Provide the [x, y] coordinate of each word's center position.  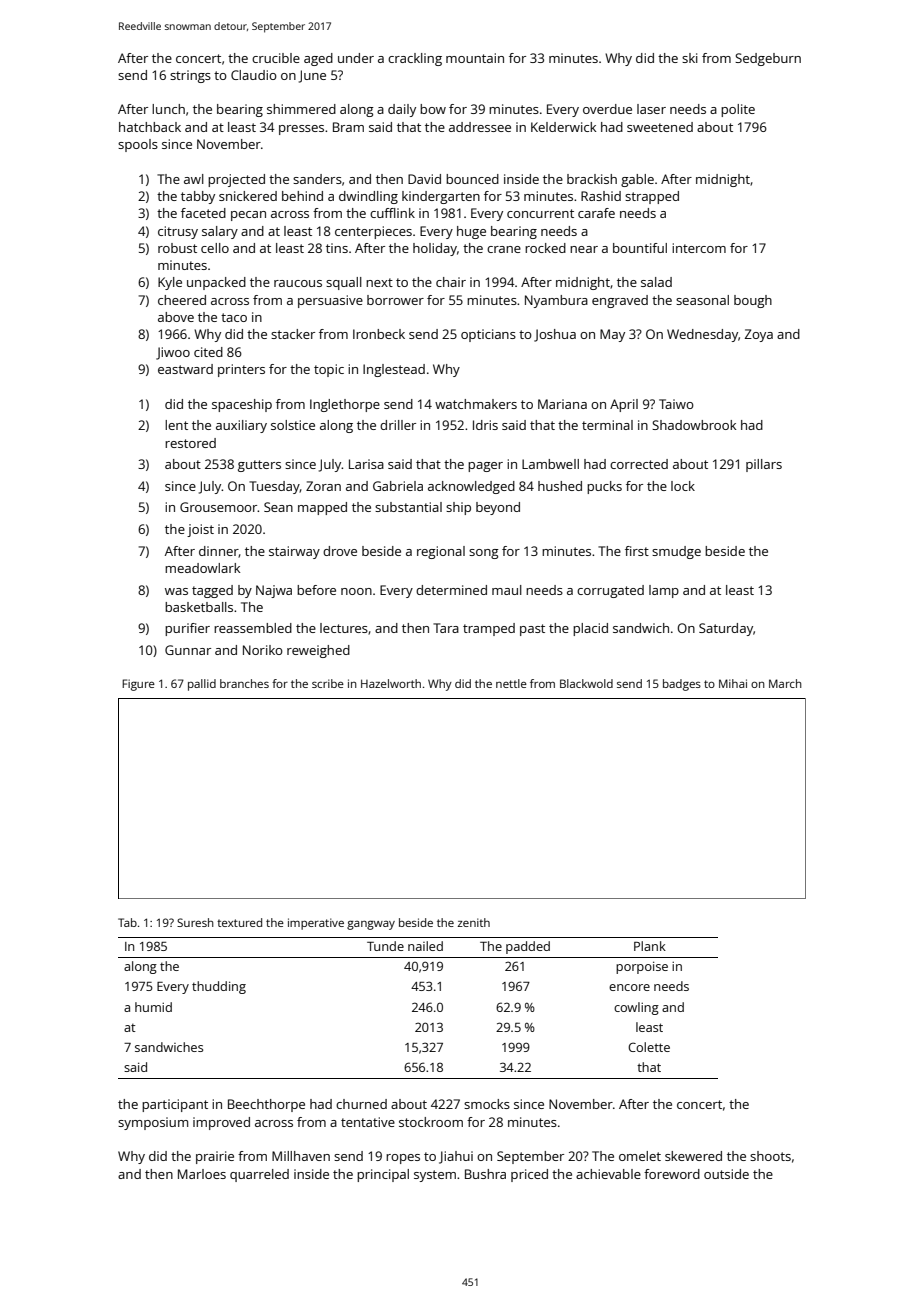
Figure [138, 685]
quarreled [259, 1175]
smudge [676, 552]
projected [236, 180]
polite [738, 110]
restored [190, 443]
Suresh [195, 922]
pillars [764, 465]
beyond [498, 508]
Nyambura [556, 301]
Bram [348, 127]
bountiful [640, 248]
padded [528, 947]
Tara [446, 628]
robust [177, 248]
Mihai [733, 683]
